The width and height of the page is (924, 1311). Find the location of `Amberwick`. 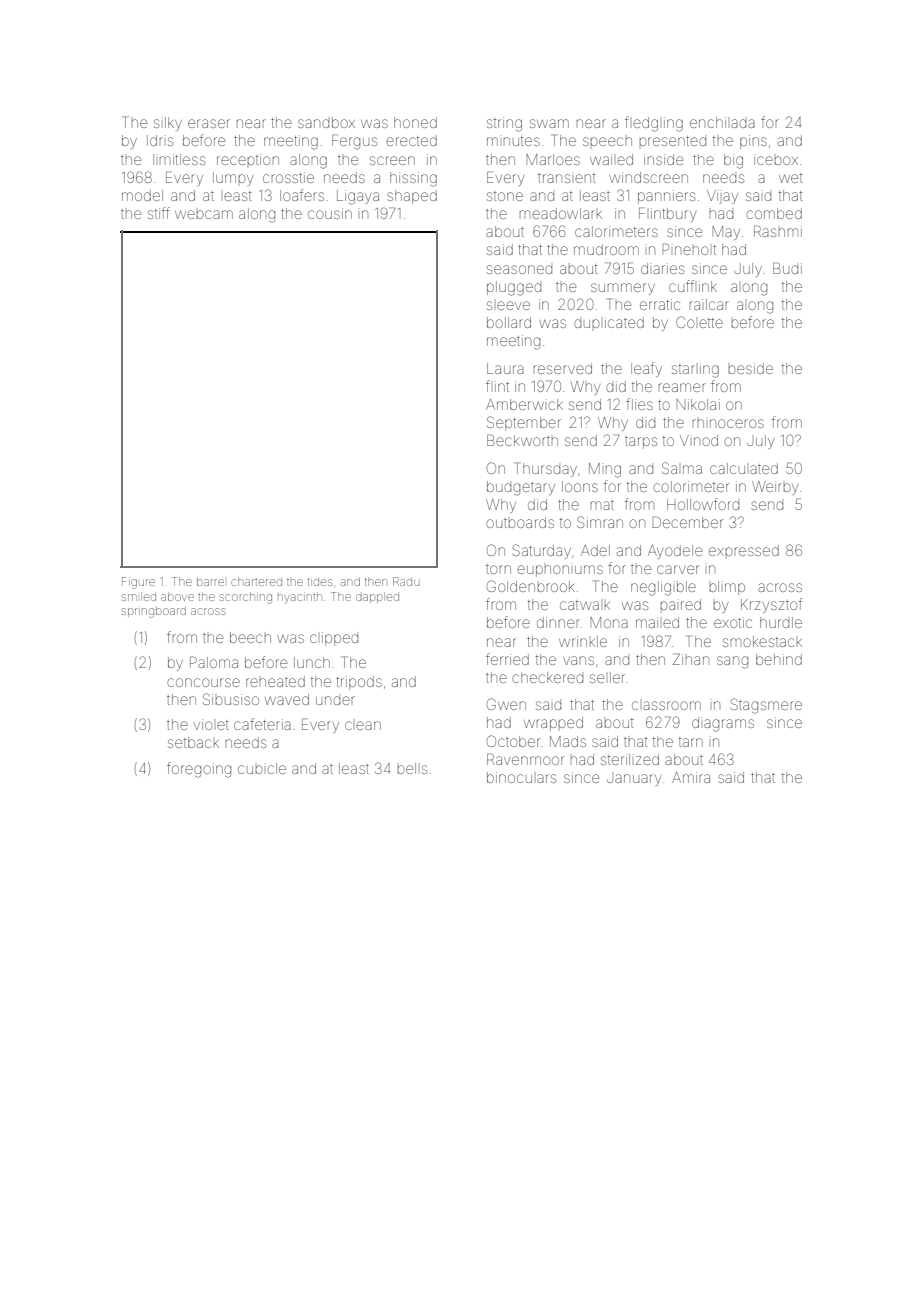

Amberwick is located at coordinates (524, 404).
